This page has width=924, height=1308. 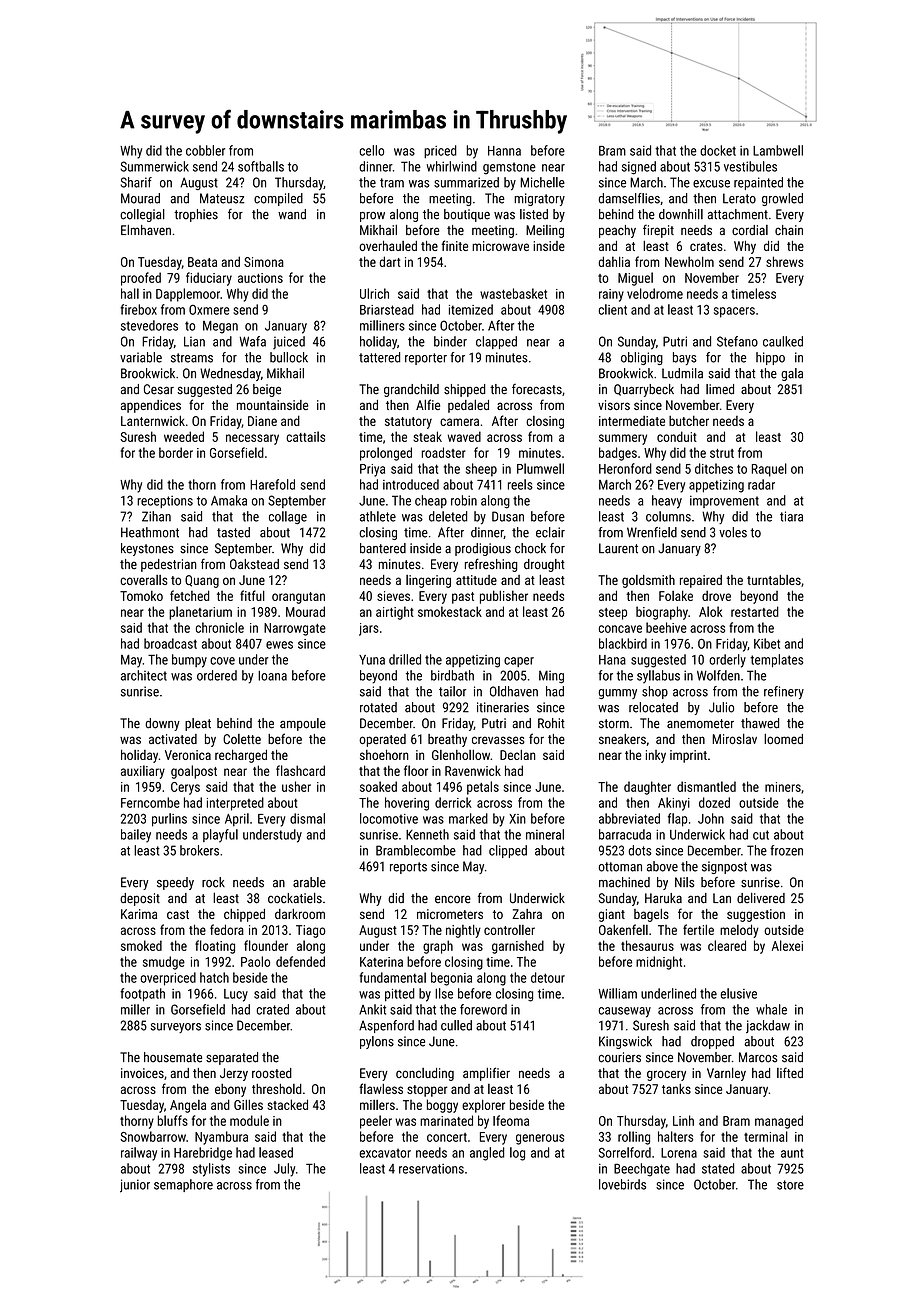 What do you see at coordinates (718, 150) in the page?
I see `docket` at bounding box center [718, 150].
